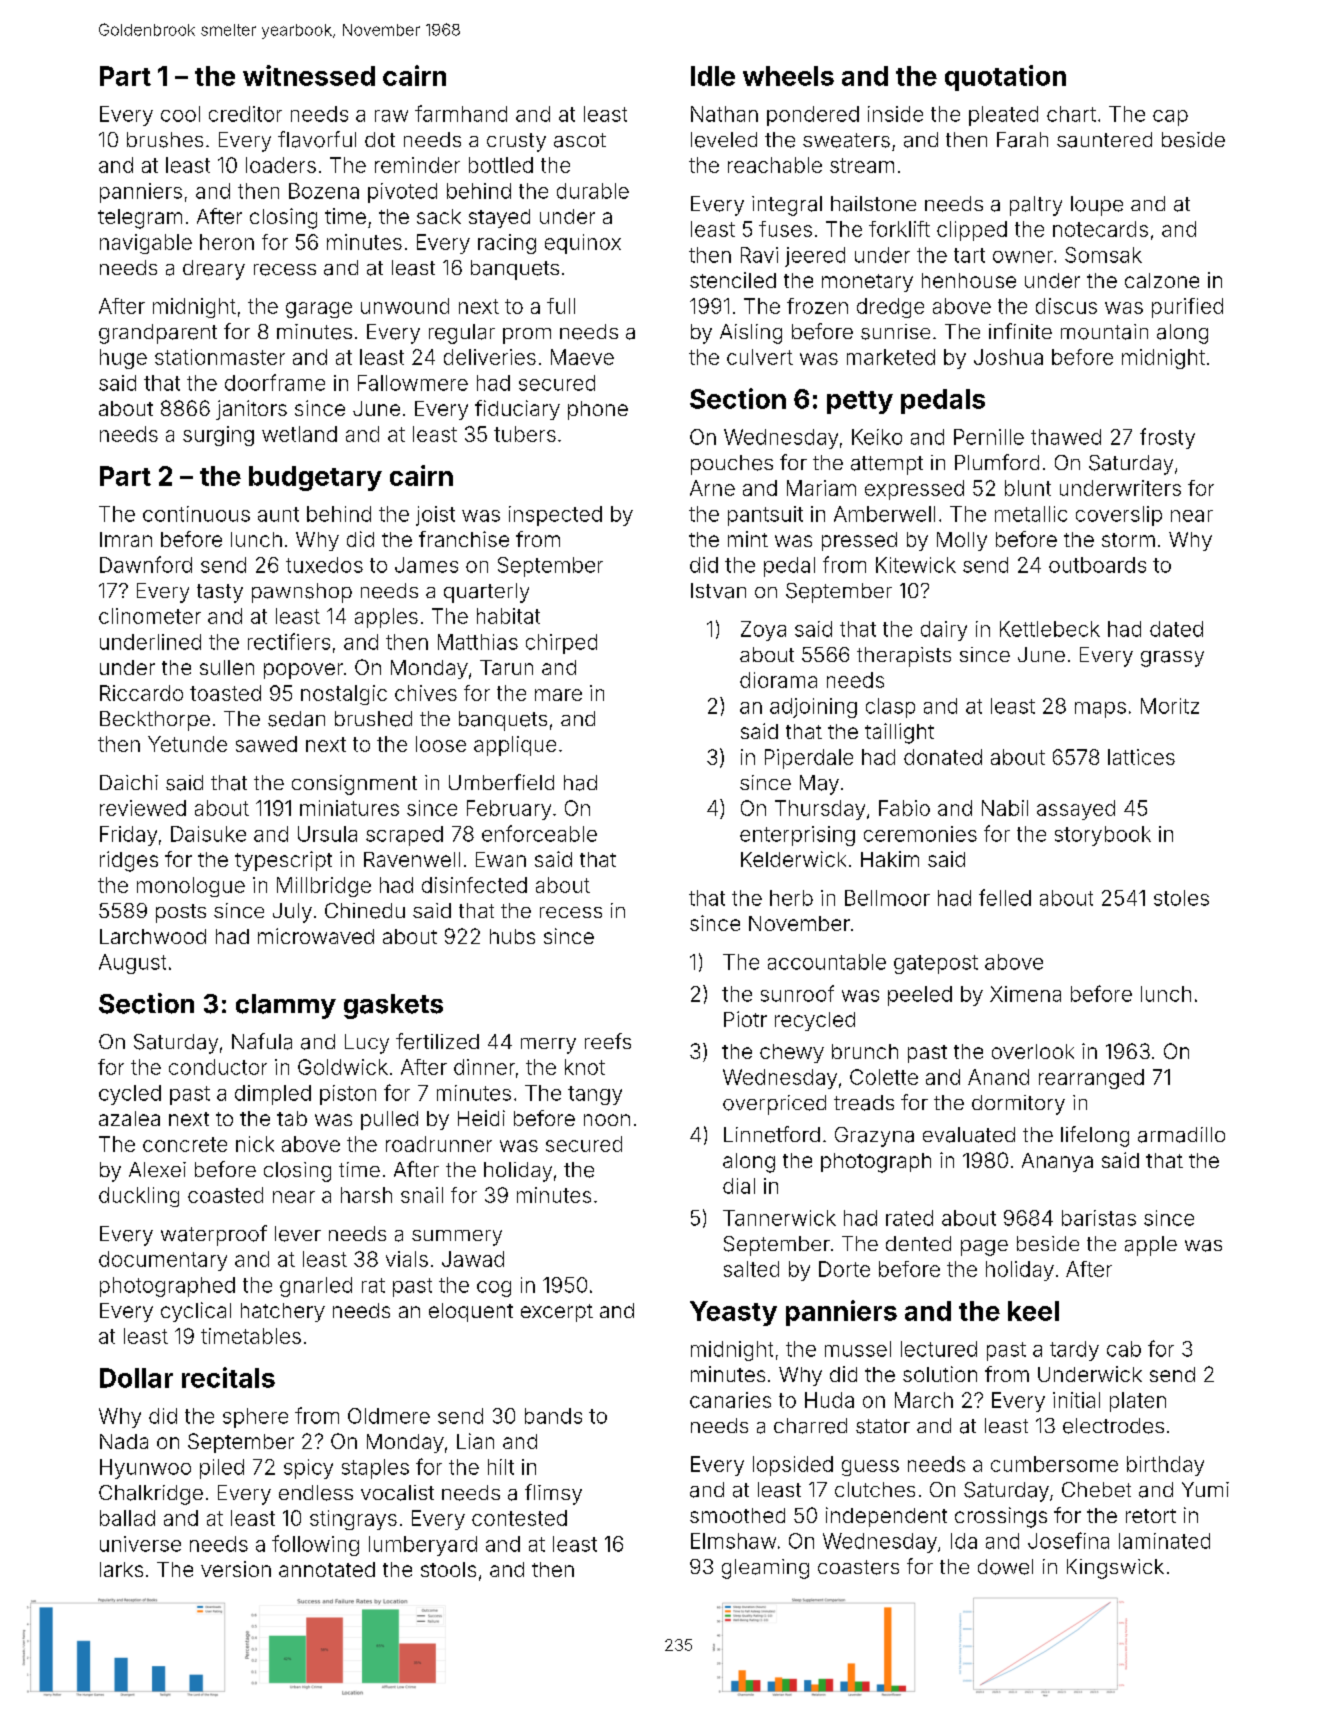 This page has width=1328, height=1719. What do you see at coordinates (423, 1546) in the page?
I see `lumberyard` at bounding box center [423, 1546].
